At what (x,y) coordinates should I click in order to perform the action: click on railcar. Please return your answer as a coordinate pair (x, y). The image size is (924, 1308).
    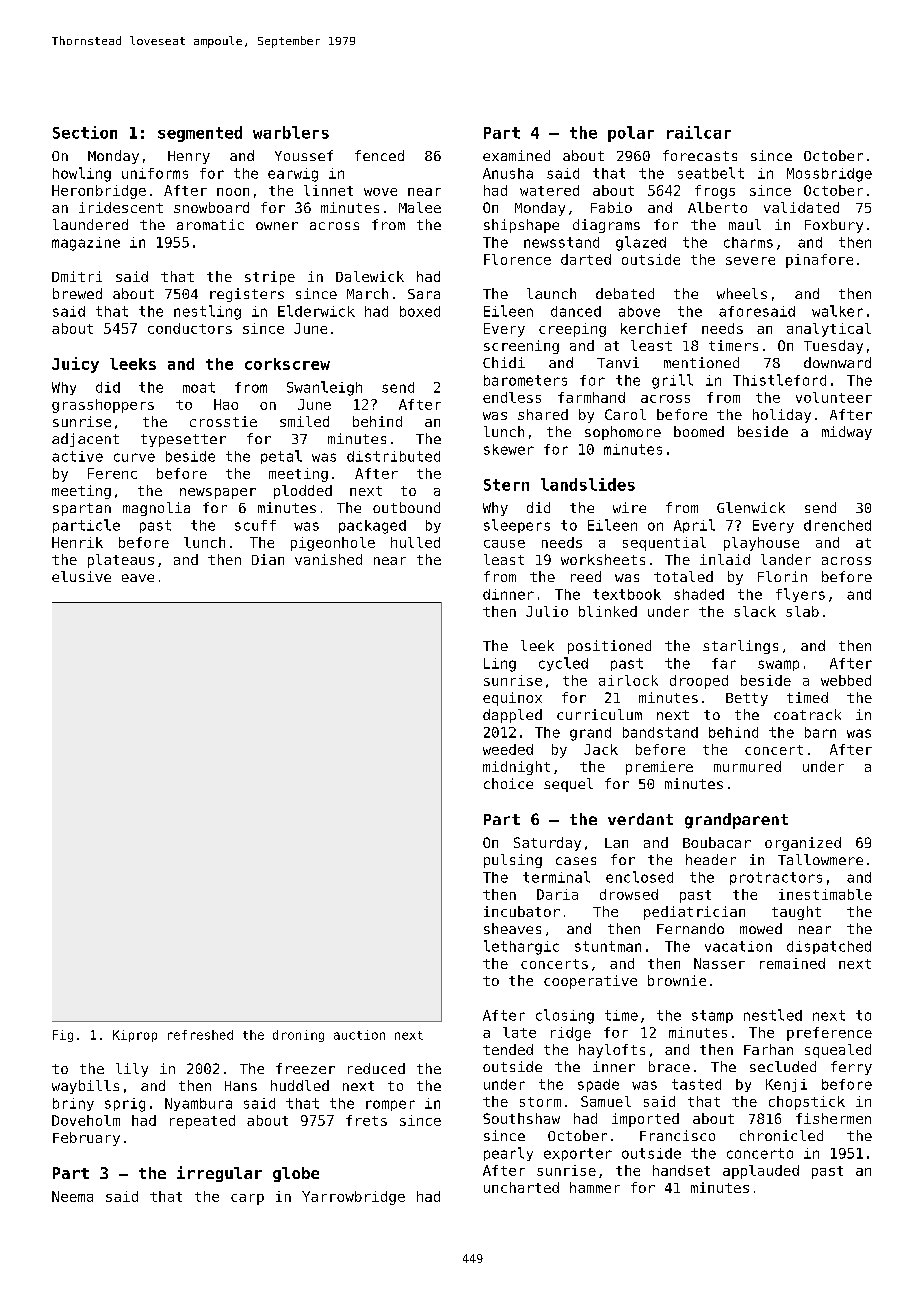
    Looking at the image, I should click on (699, 132).
